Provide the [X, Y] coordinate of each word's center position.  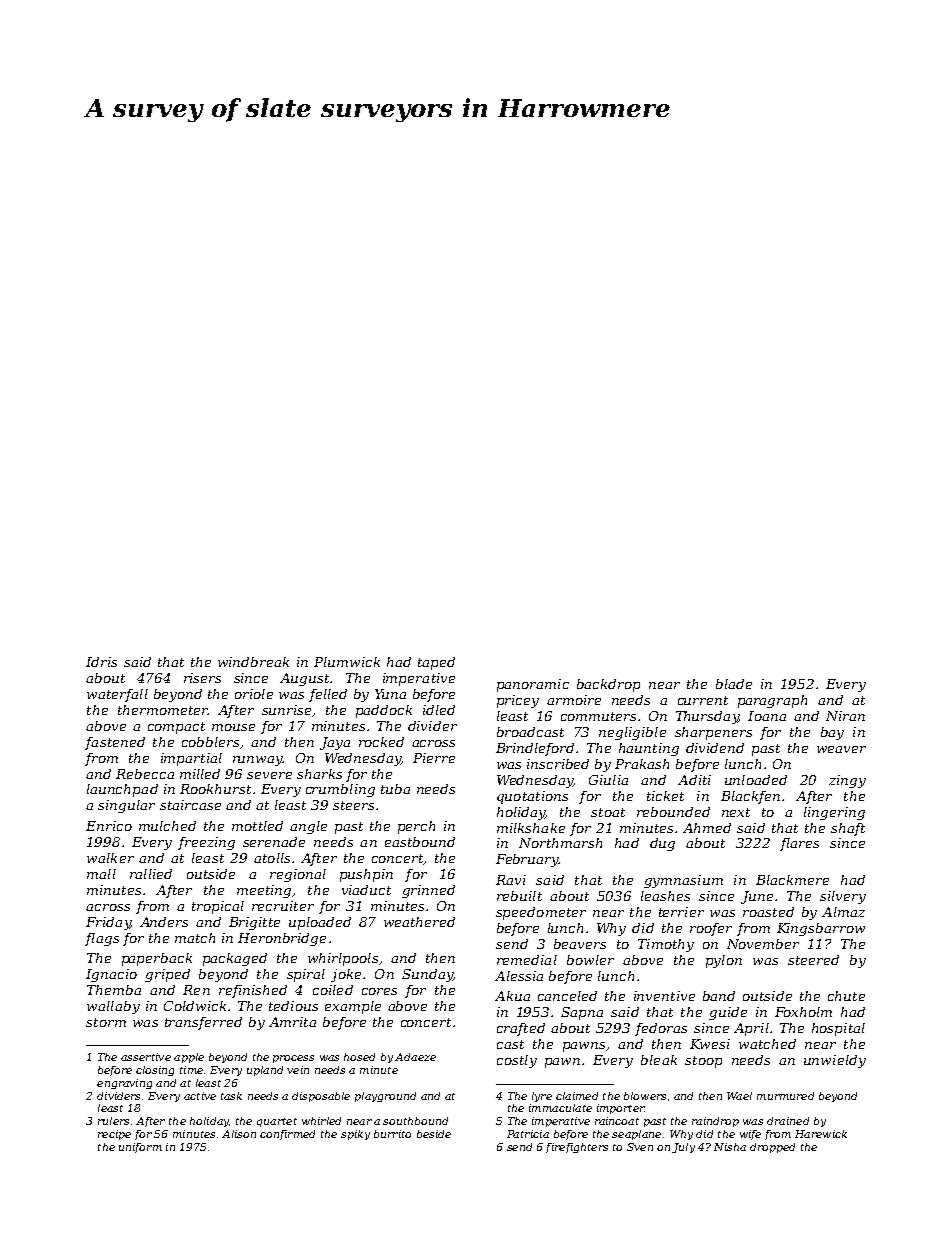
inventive [664, 996]
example [353, 1007]
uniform [140, 1148]
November [763, 944]
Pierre [434, 758]
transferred [203, 1023]
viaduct [366, 890]
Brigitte [254, 923]
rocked [381, 742]
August [304, 679]
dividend [715, 748]
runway [258, 761]
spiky [355, 1135]
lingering [834, 813]
